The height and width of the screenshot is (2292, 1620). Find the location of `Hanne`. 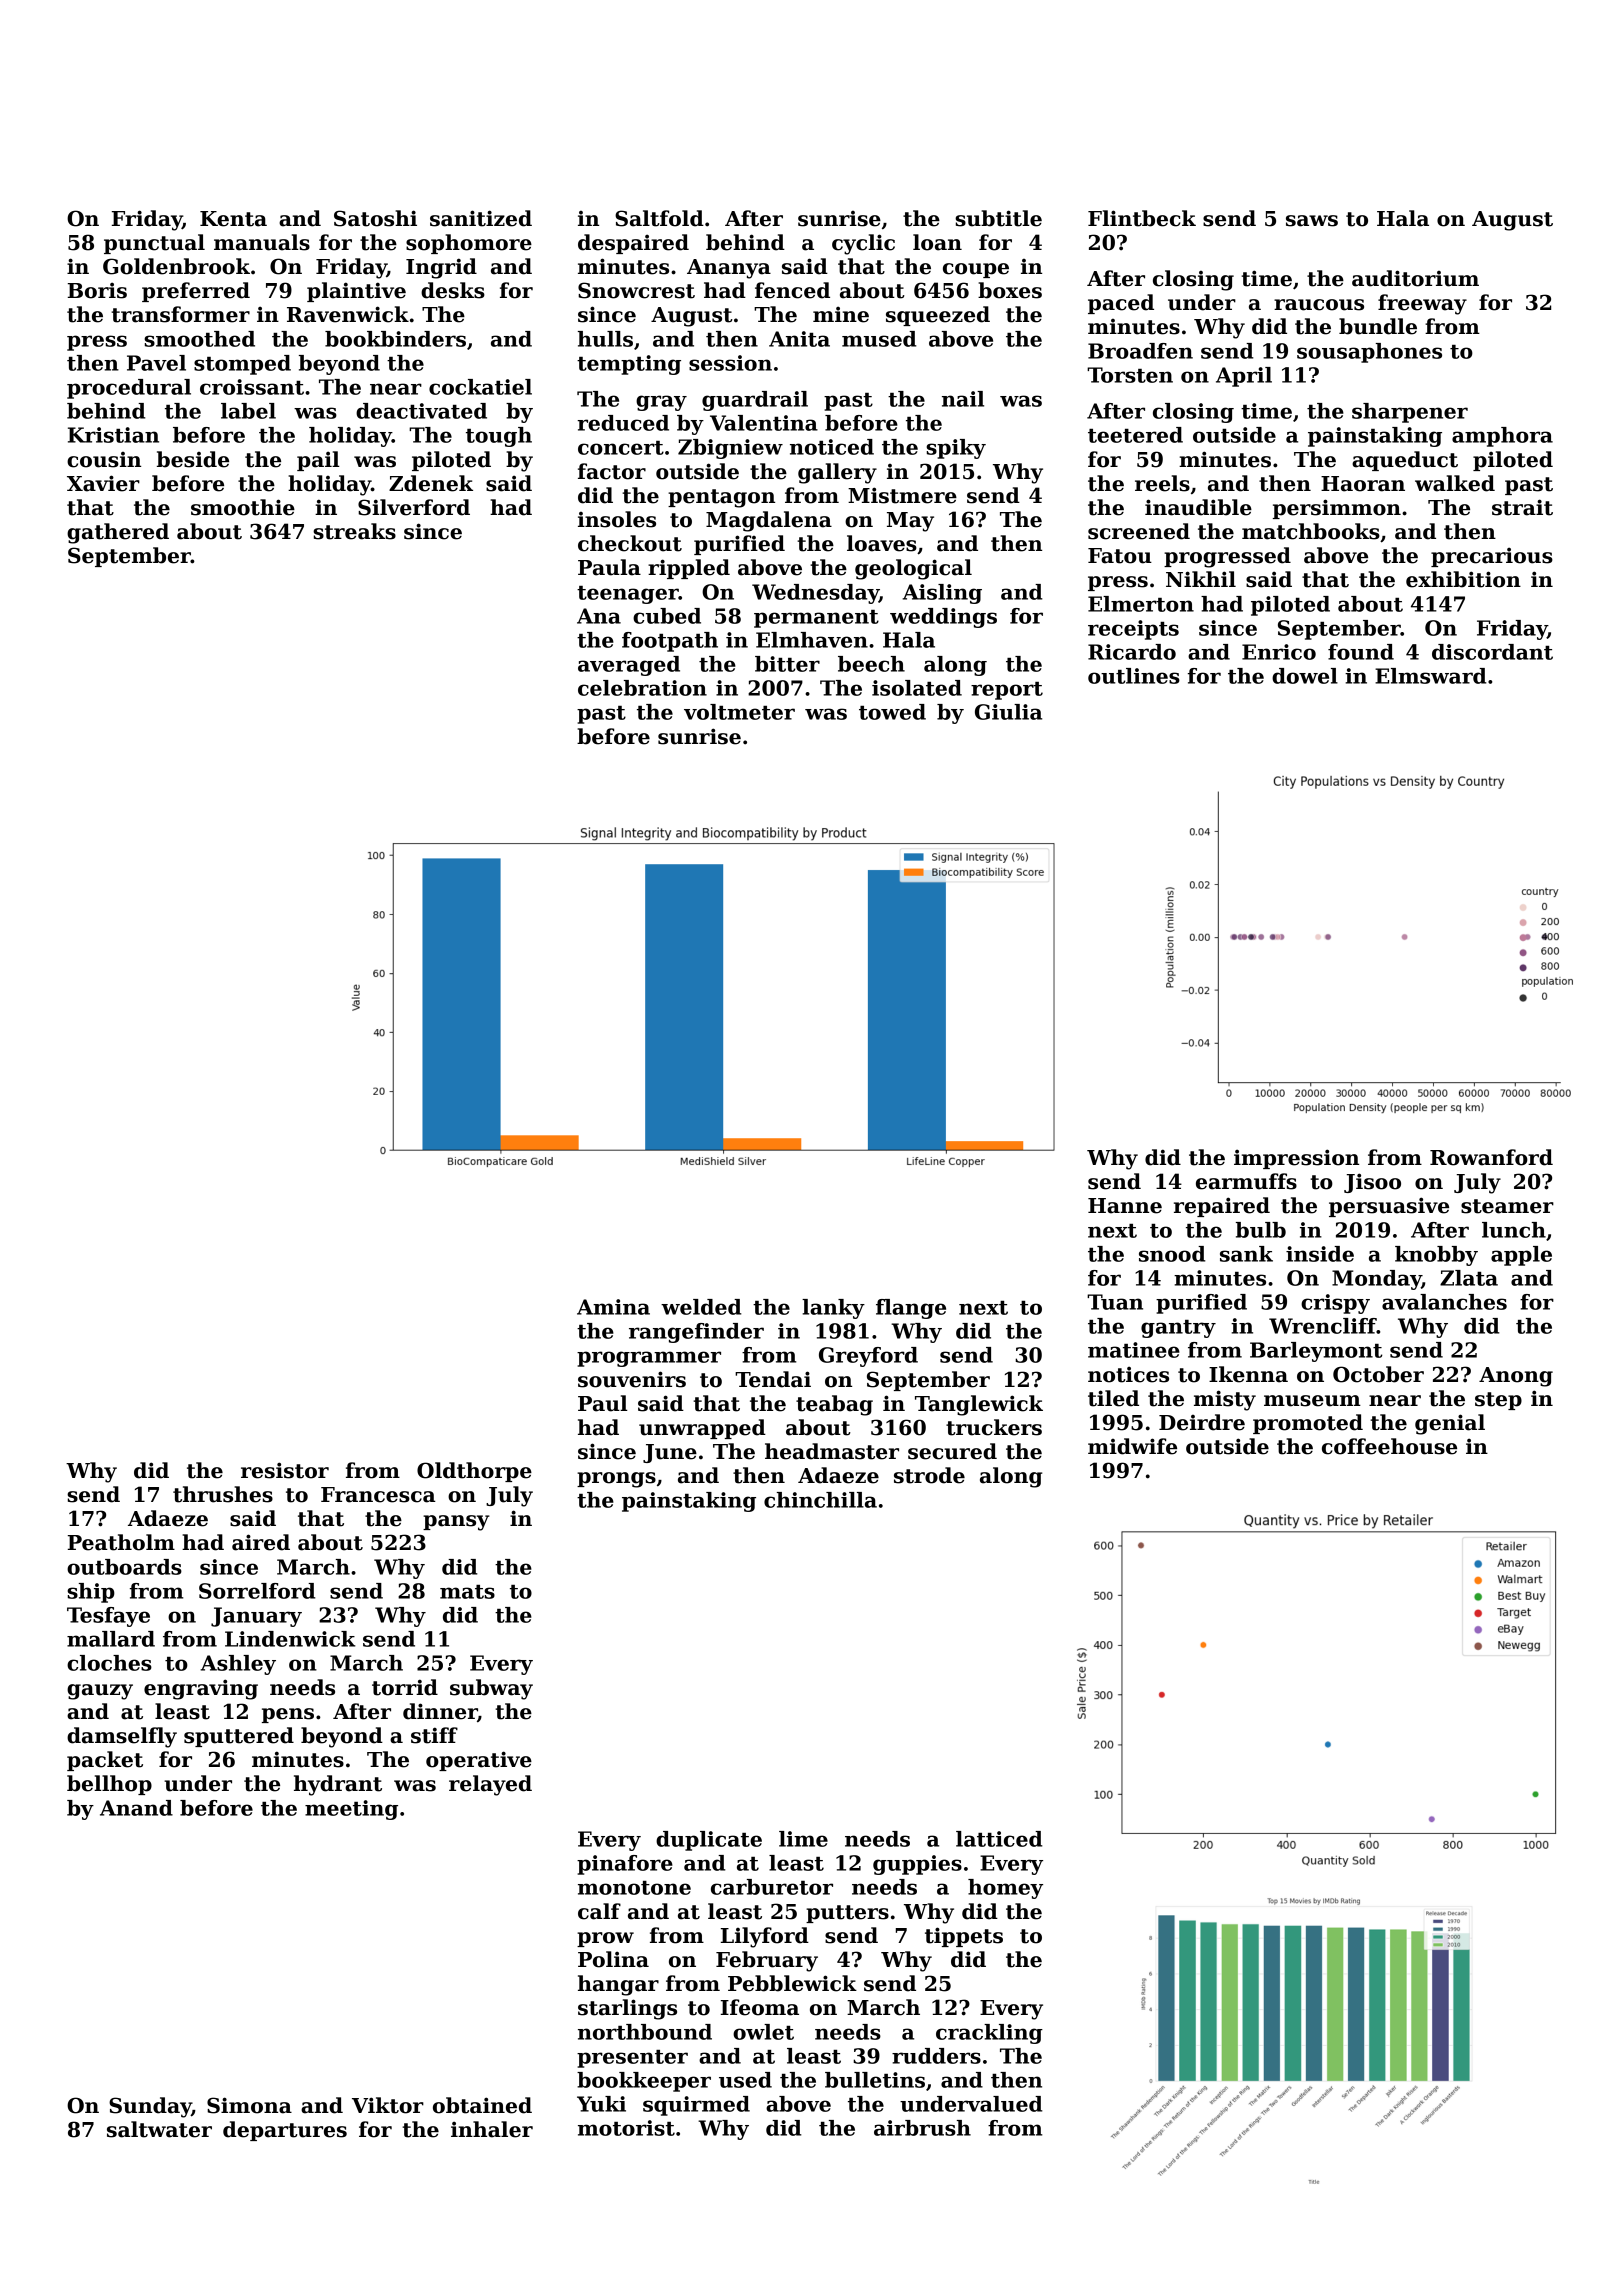

Hanne is located at coordinates (1125, 1206).
